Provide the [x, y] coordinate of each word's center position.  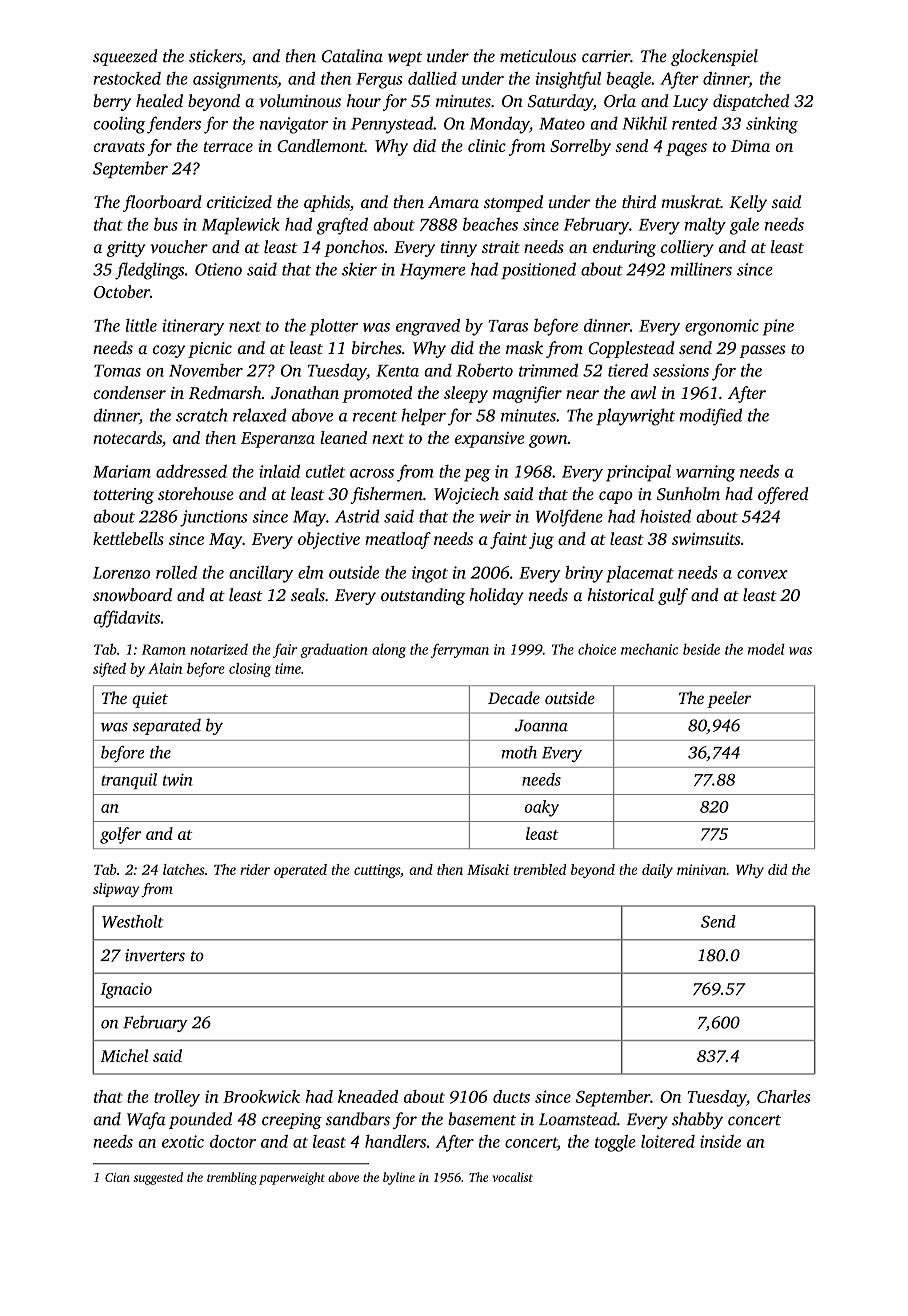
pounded [200, 1120]
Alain [165, 668]
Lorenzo [121, 573]
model [766, 649]
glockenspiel [714, 57]
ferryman [460, 650]
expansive [489, 440]
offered [783, 495]
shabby [697, 1120]
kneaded [368, 1096]
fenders [174, 125]
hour [364, 100]
